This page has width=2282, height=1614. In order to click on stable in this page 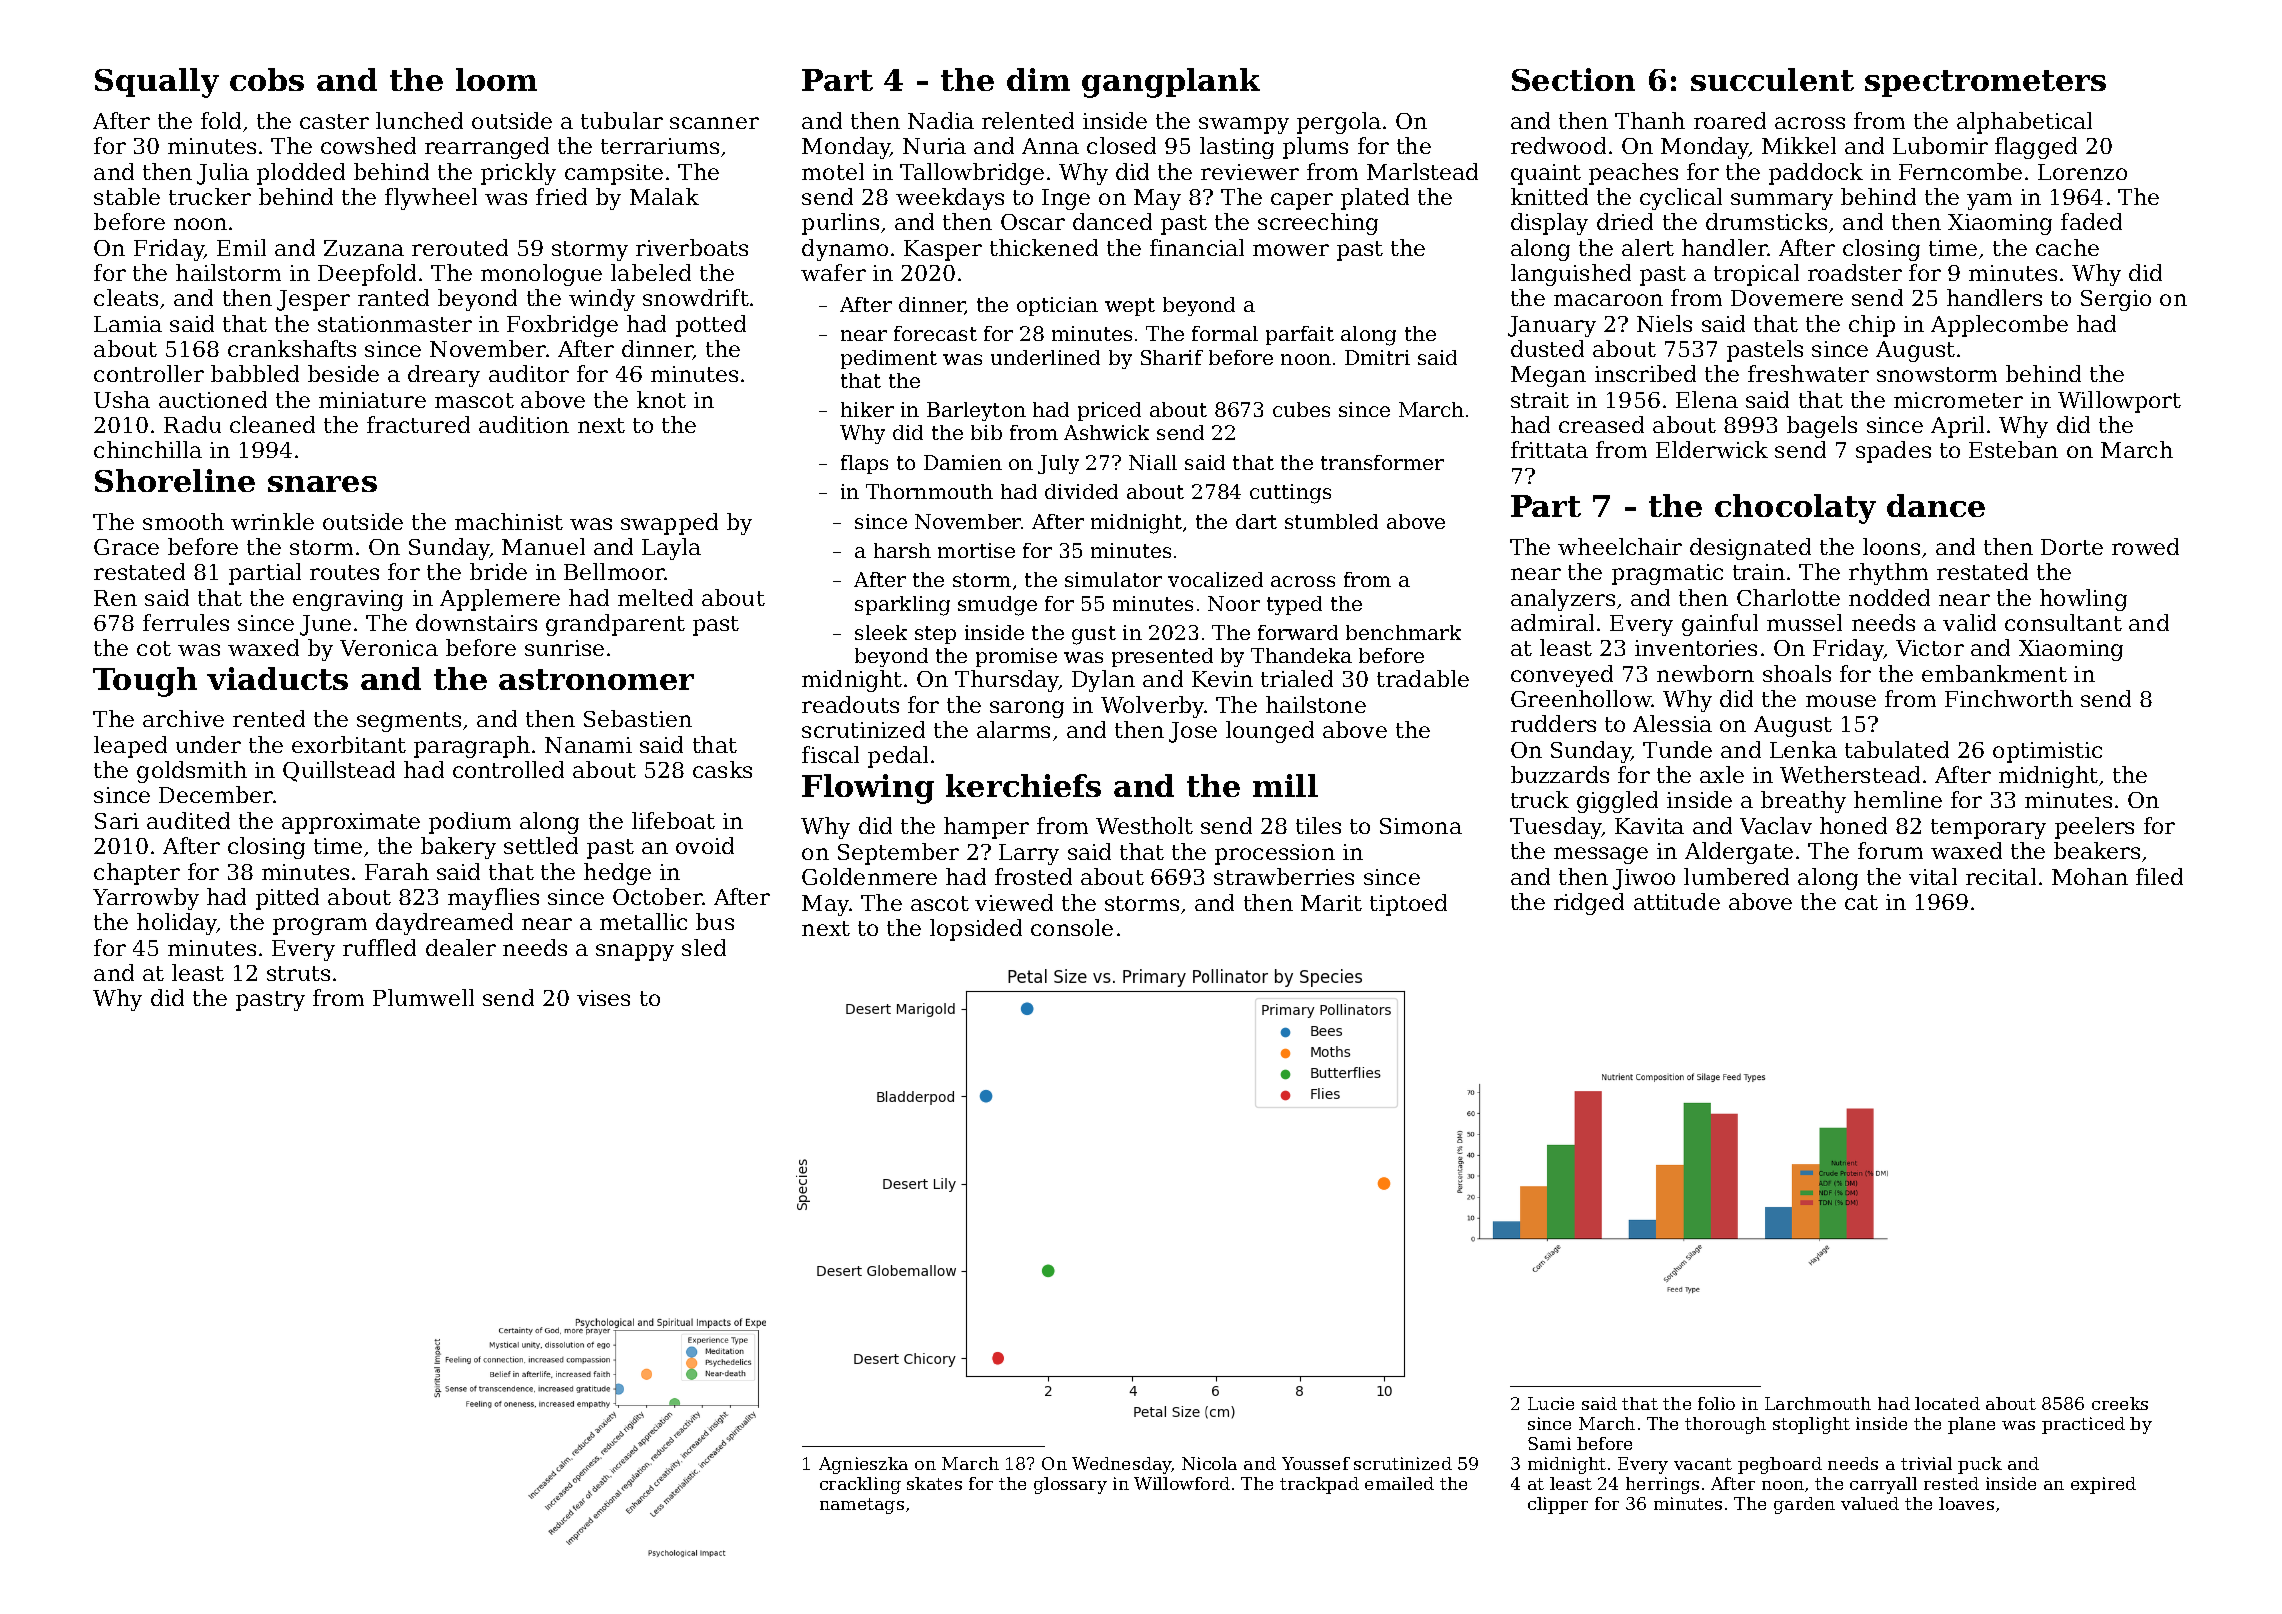, I will do `click(127, 196)`.
